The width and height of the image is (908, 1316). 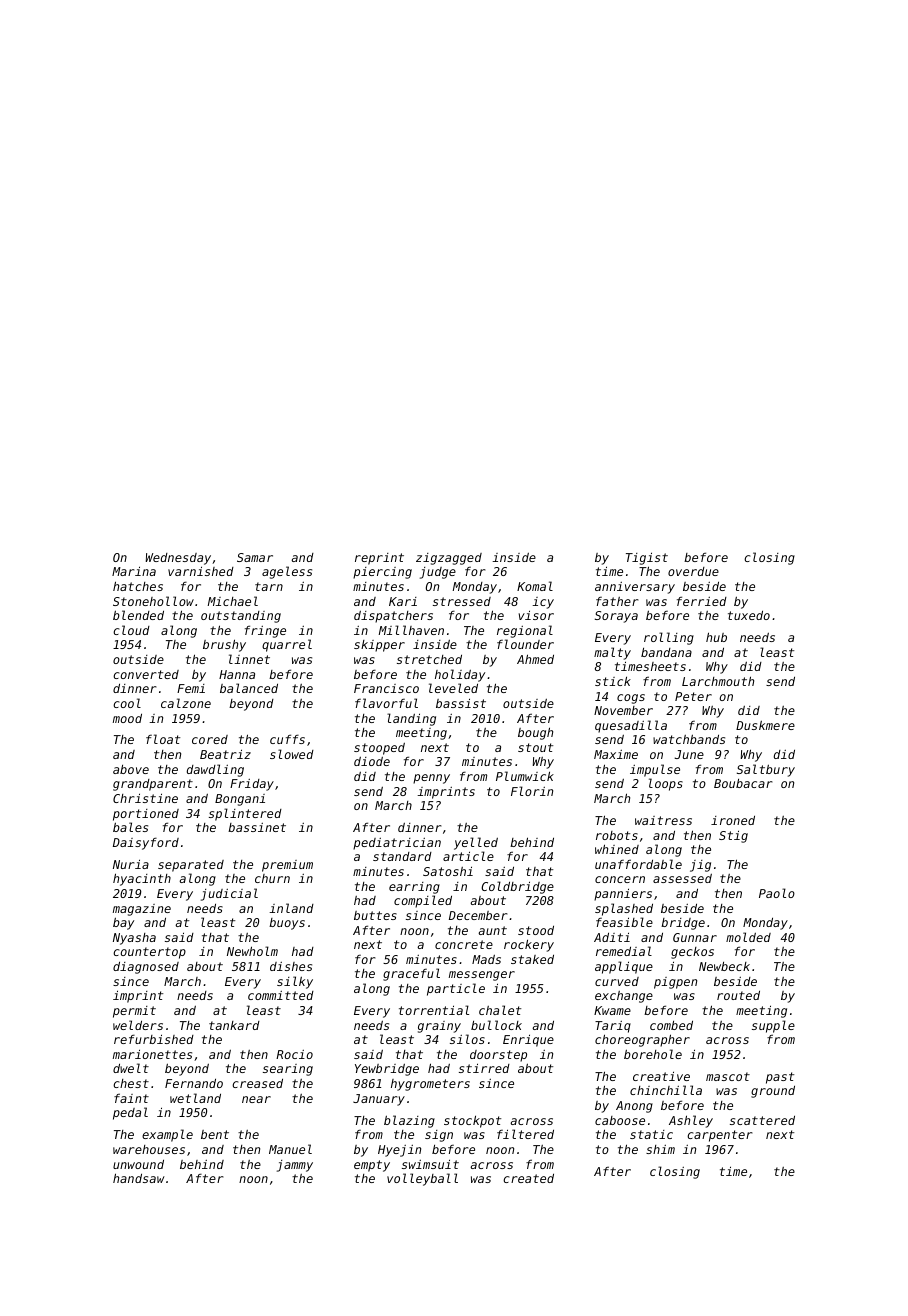 What do you see at coordinates (249, 688) in the image?
I see `balanced` at bounding box center [249, 688].
